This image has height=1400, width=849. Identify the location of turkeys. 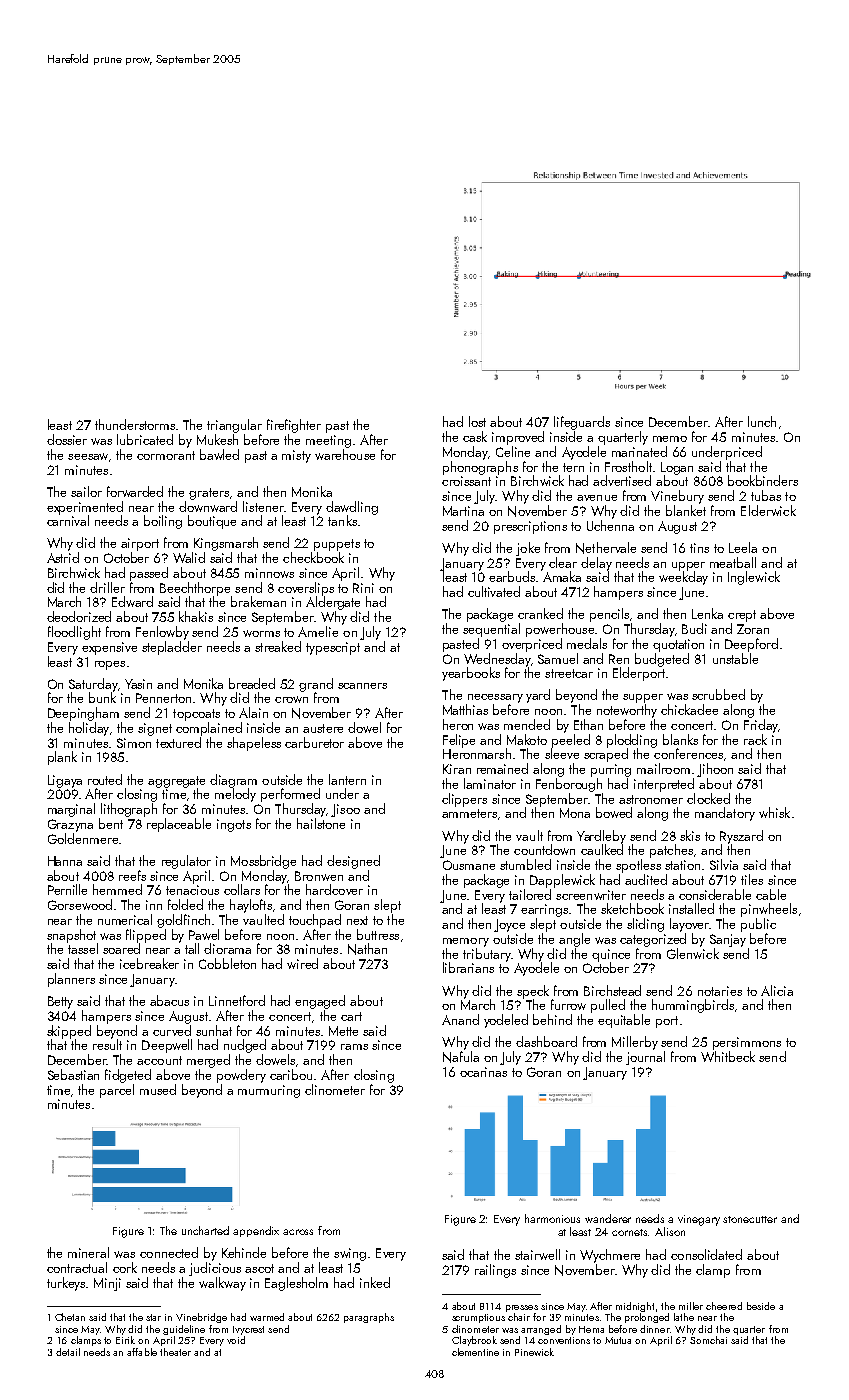
(66, 1284).
